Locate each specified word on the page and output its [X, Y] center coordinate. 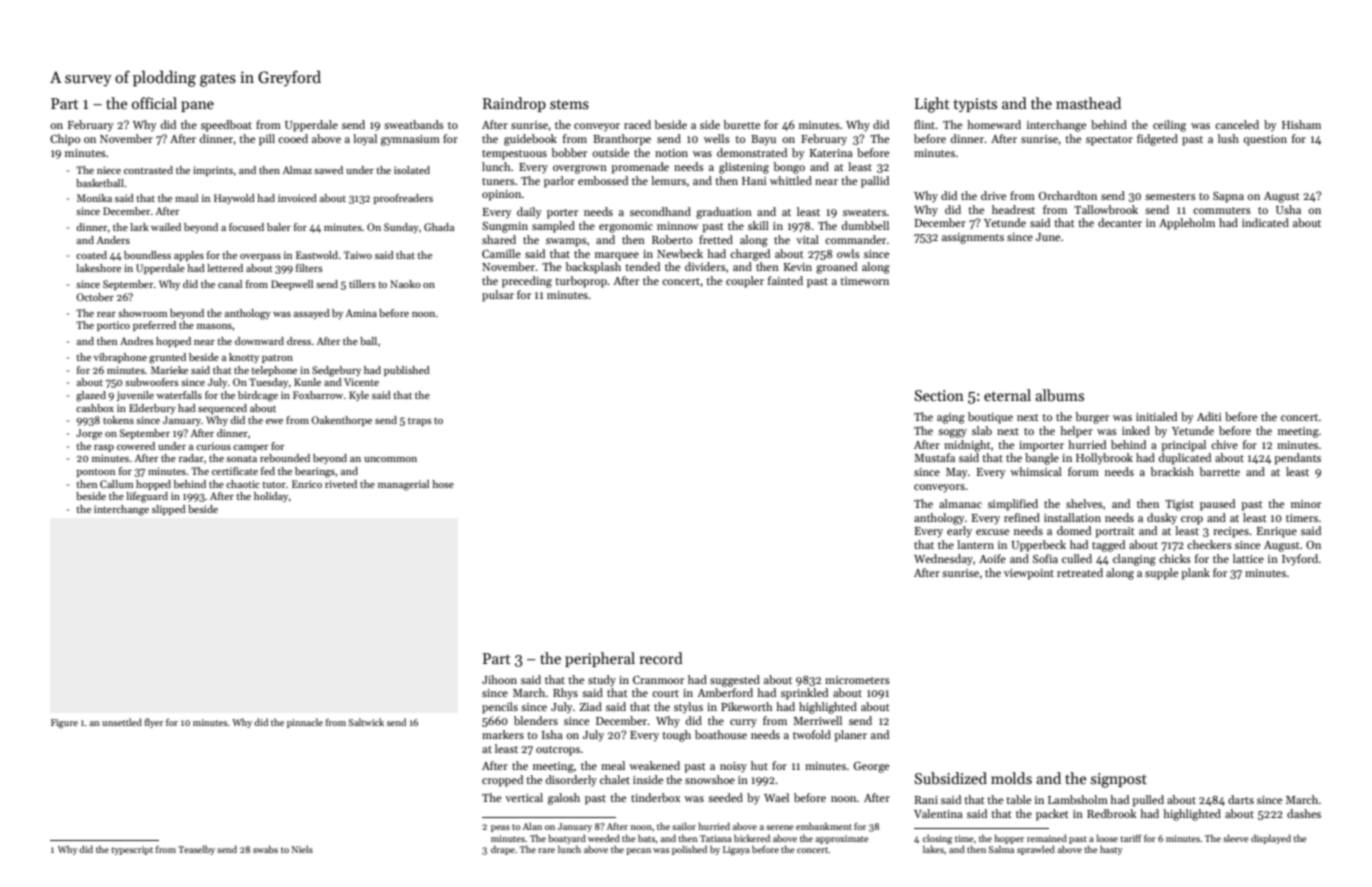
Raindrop [514, 104]
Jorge [89, 434]
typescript [132, 850]
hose [443, 484]
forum [1083, 471]
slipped [169, 510]
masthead [1088, 103]
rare [546, 850]
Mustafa [934, 457]
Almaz [297, 170]
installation [1072, 517]
